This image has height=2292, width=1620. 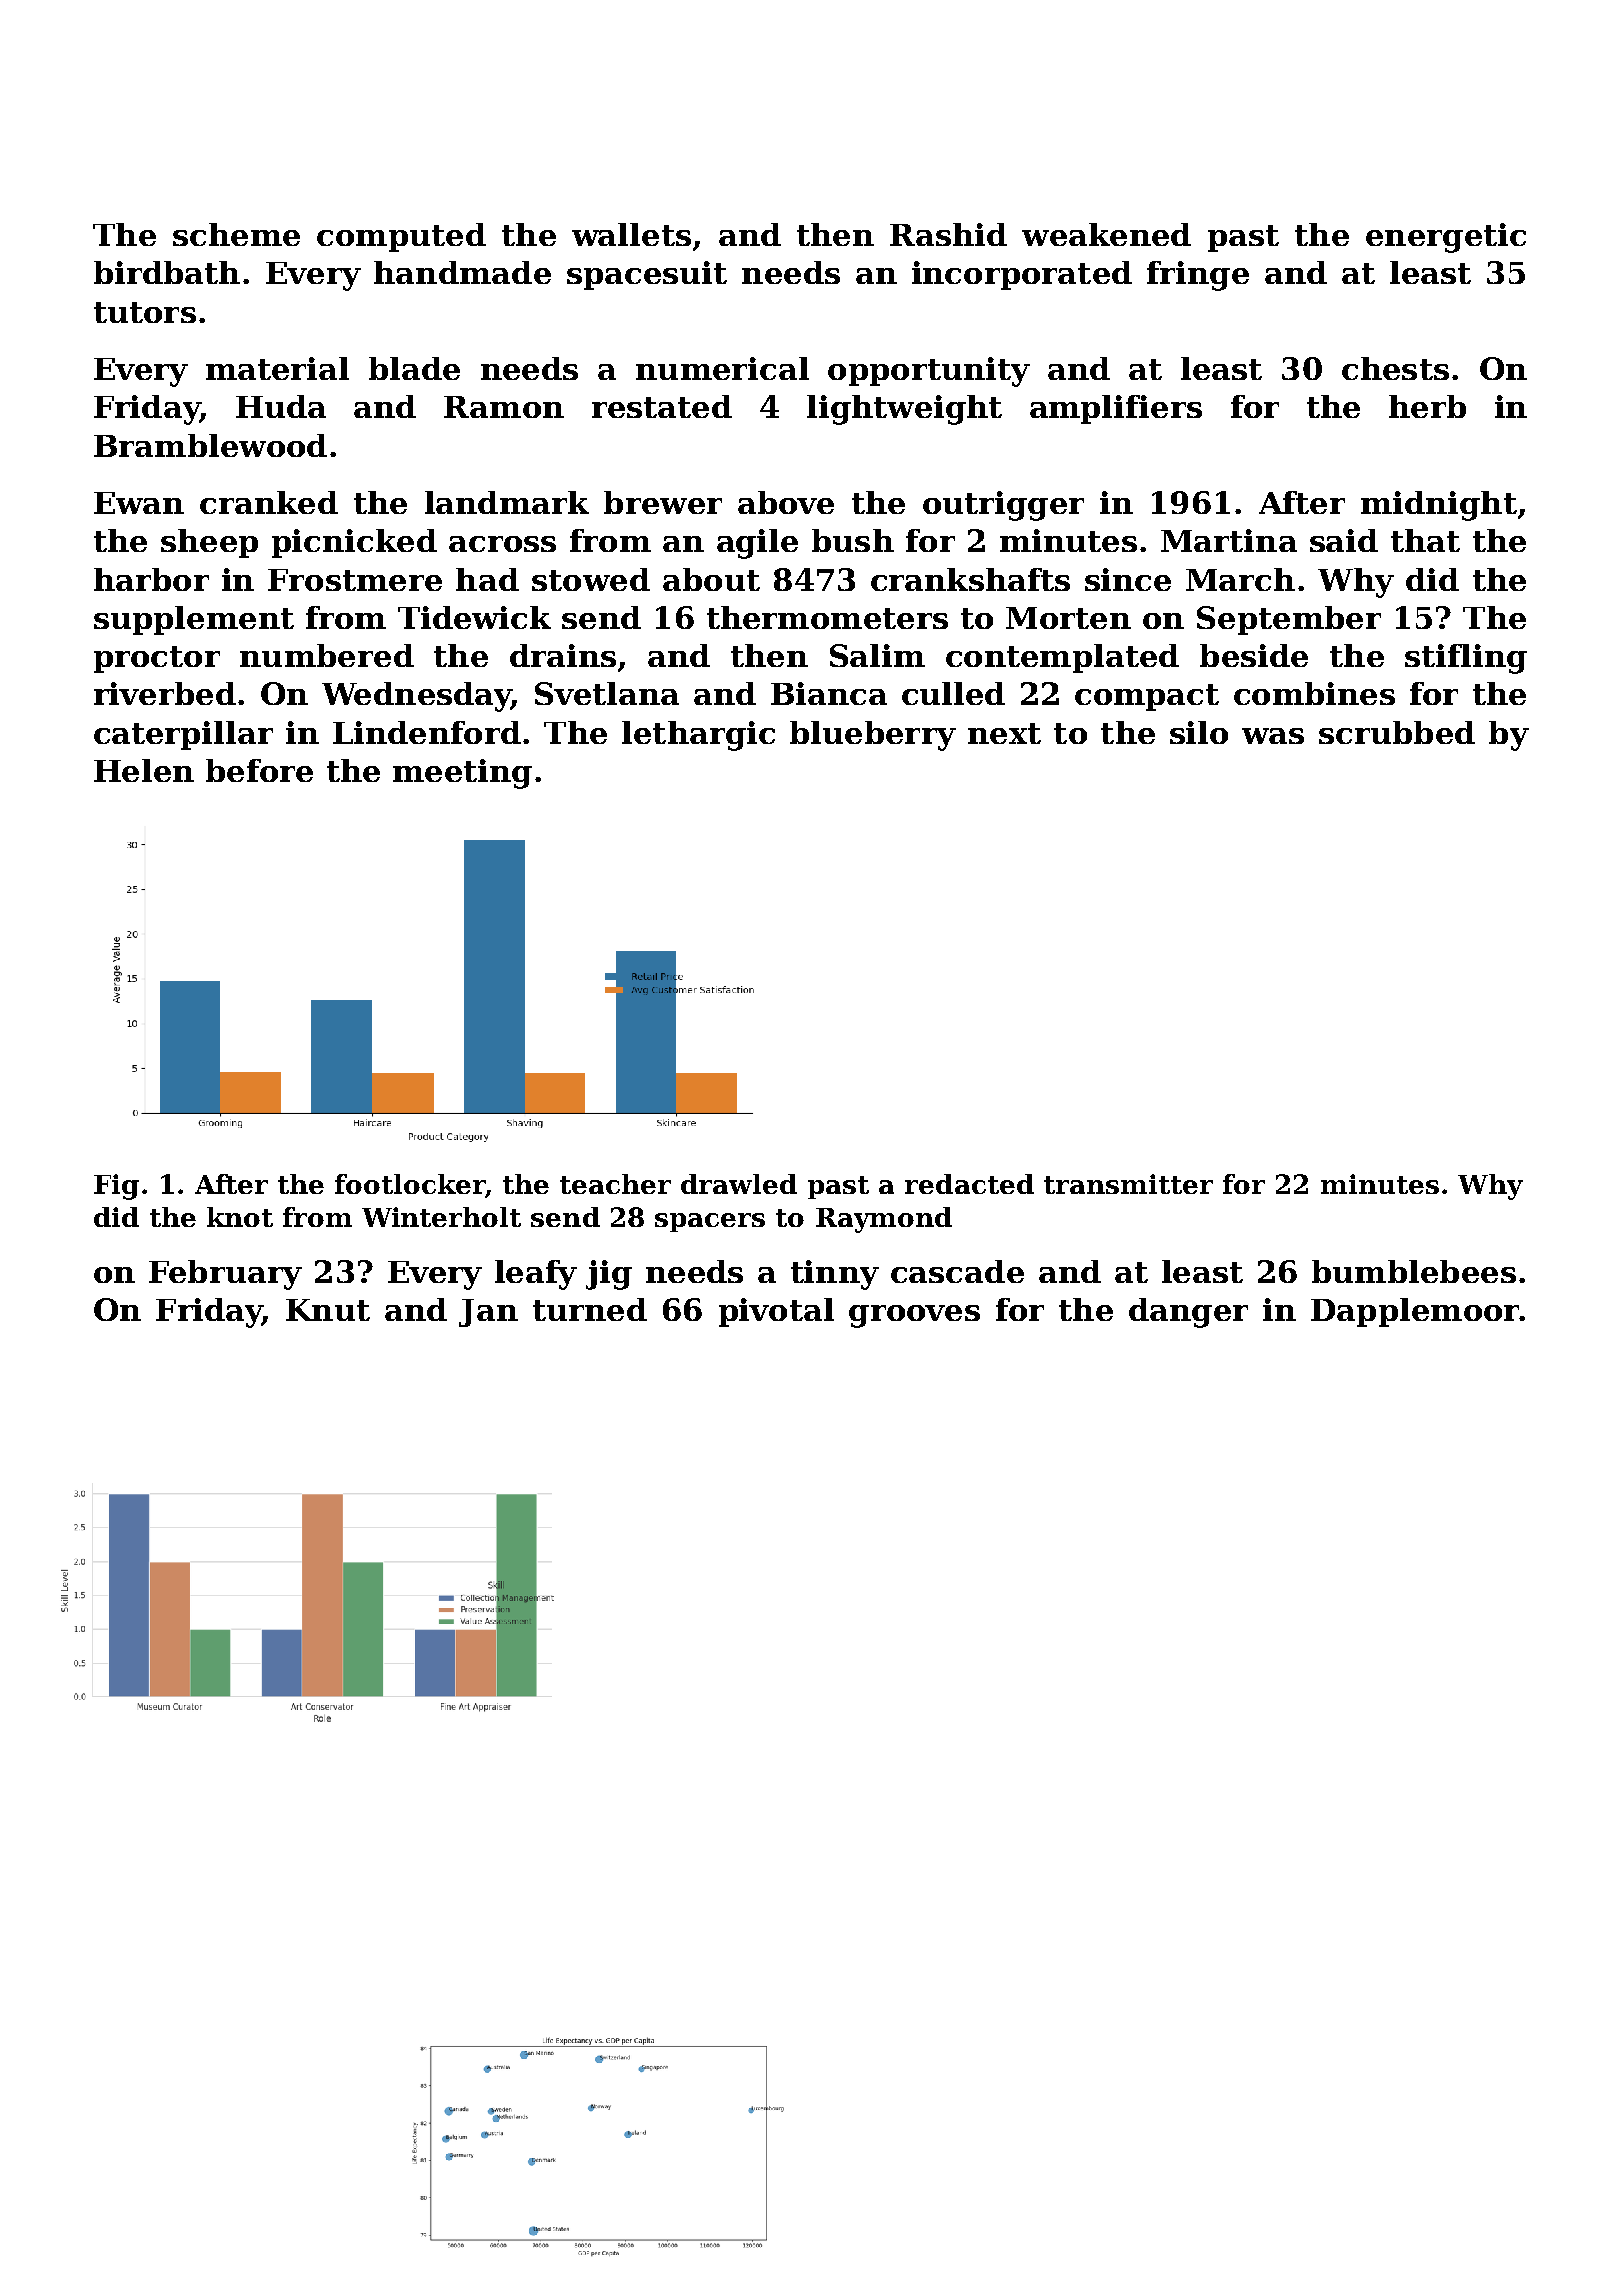 What do you see at coordinates (194, 620) in the image?
I see `supplement` at bounding box center [194, 620].
